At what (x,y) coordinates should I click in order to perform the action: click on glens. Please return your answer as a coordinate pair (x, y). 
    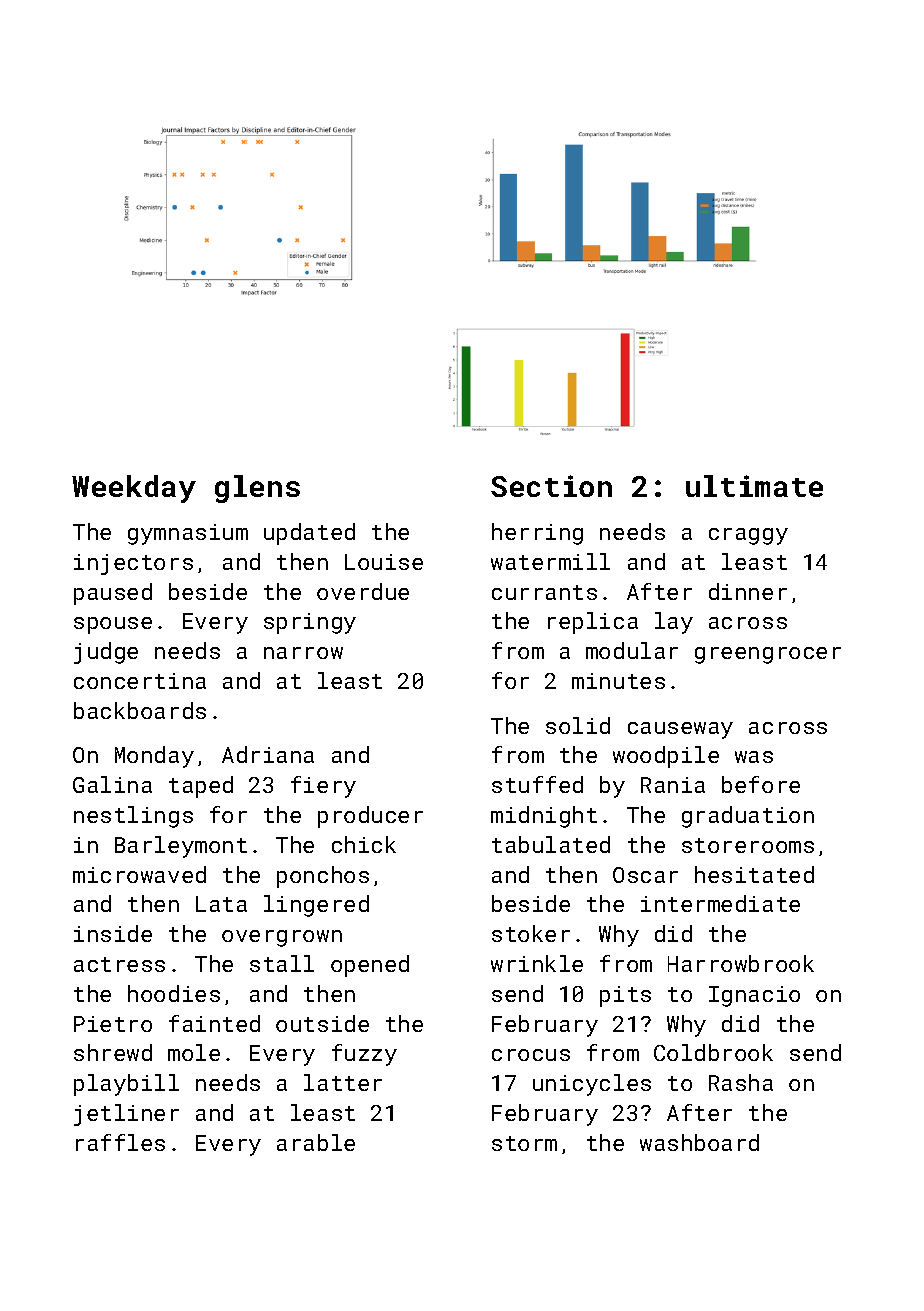
    Looking at the image, I should click on (257, 489).
